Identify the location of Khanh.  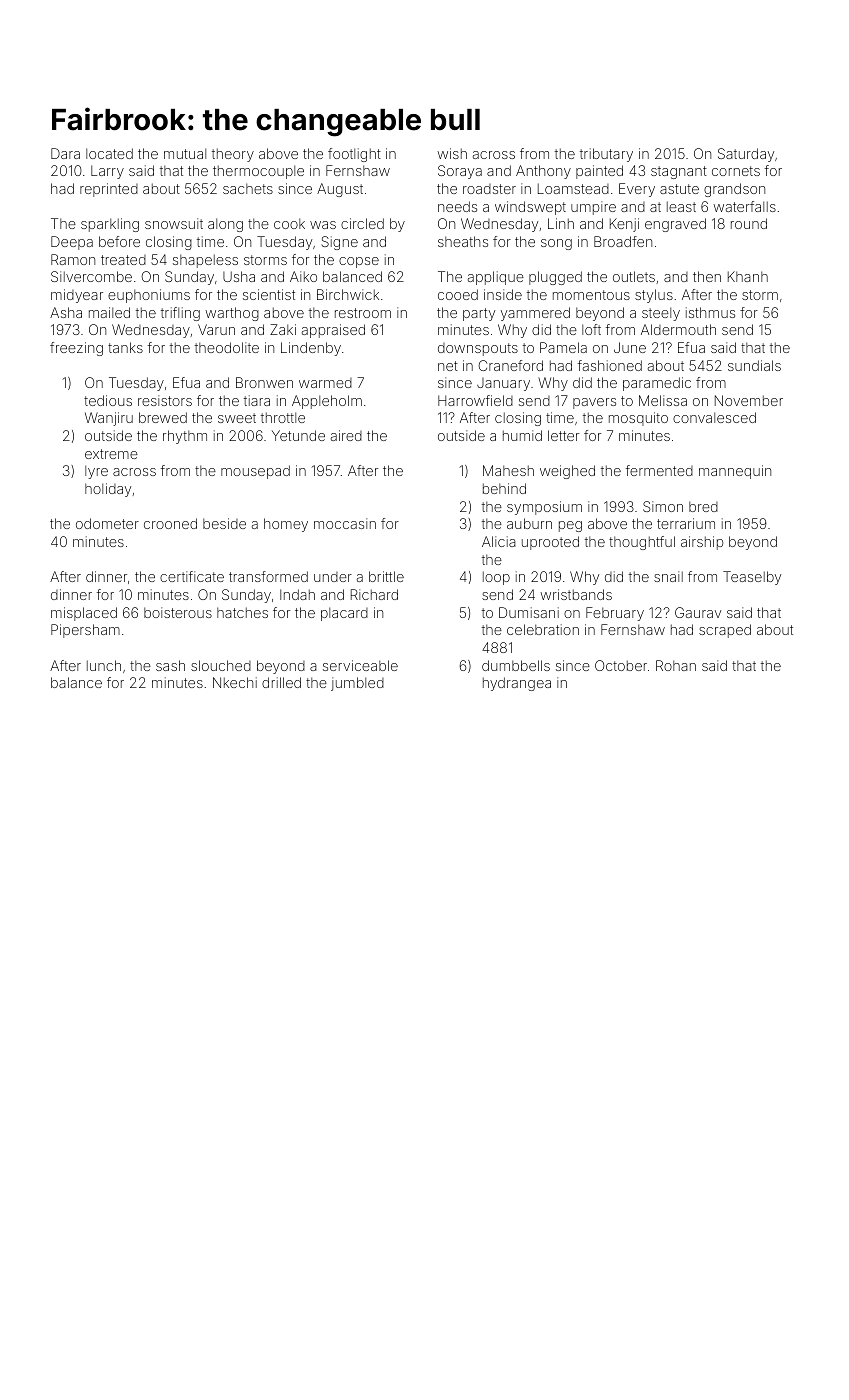
(748, 276).
